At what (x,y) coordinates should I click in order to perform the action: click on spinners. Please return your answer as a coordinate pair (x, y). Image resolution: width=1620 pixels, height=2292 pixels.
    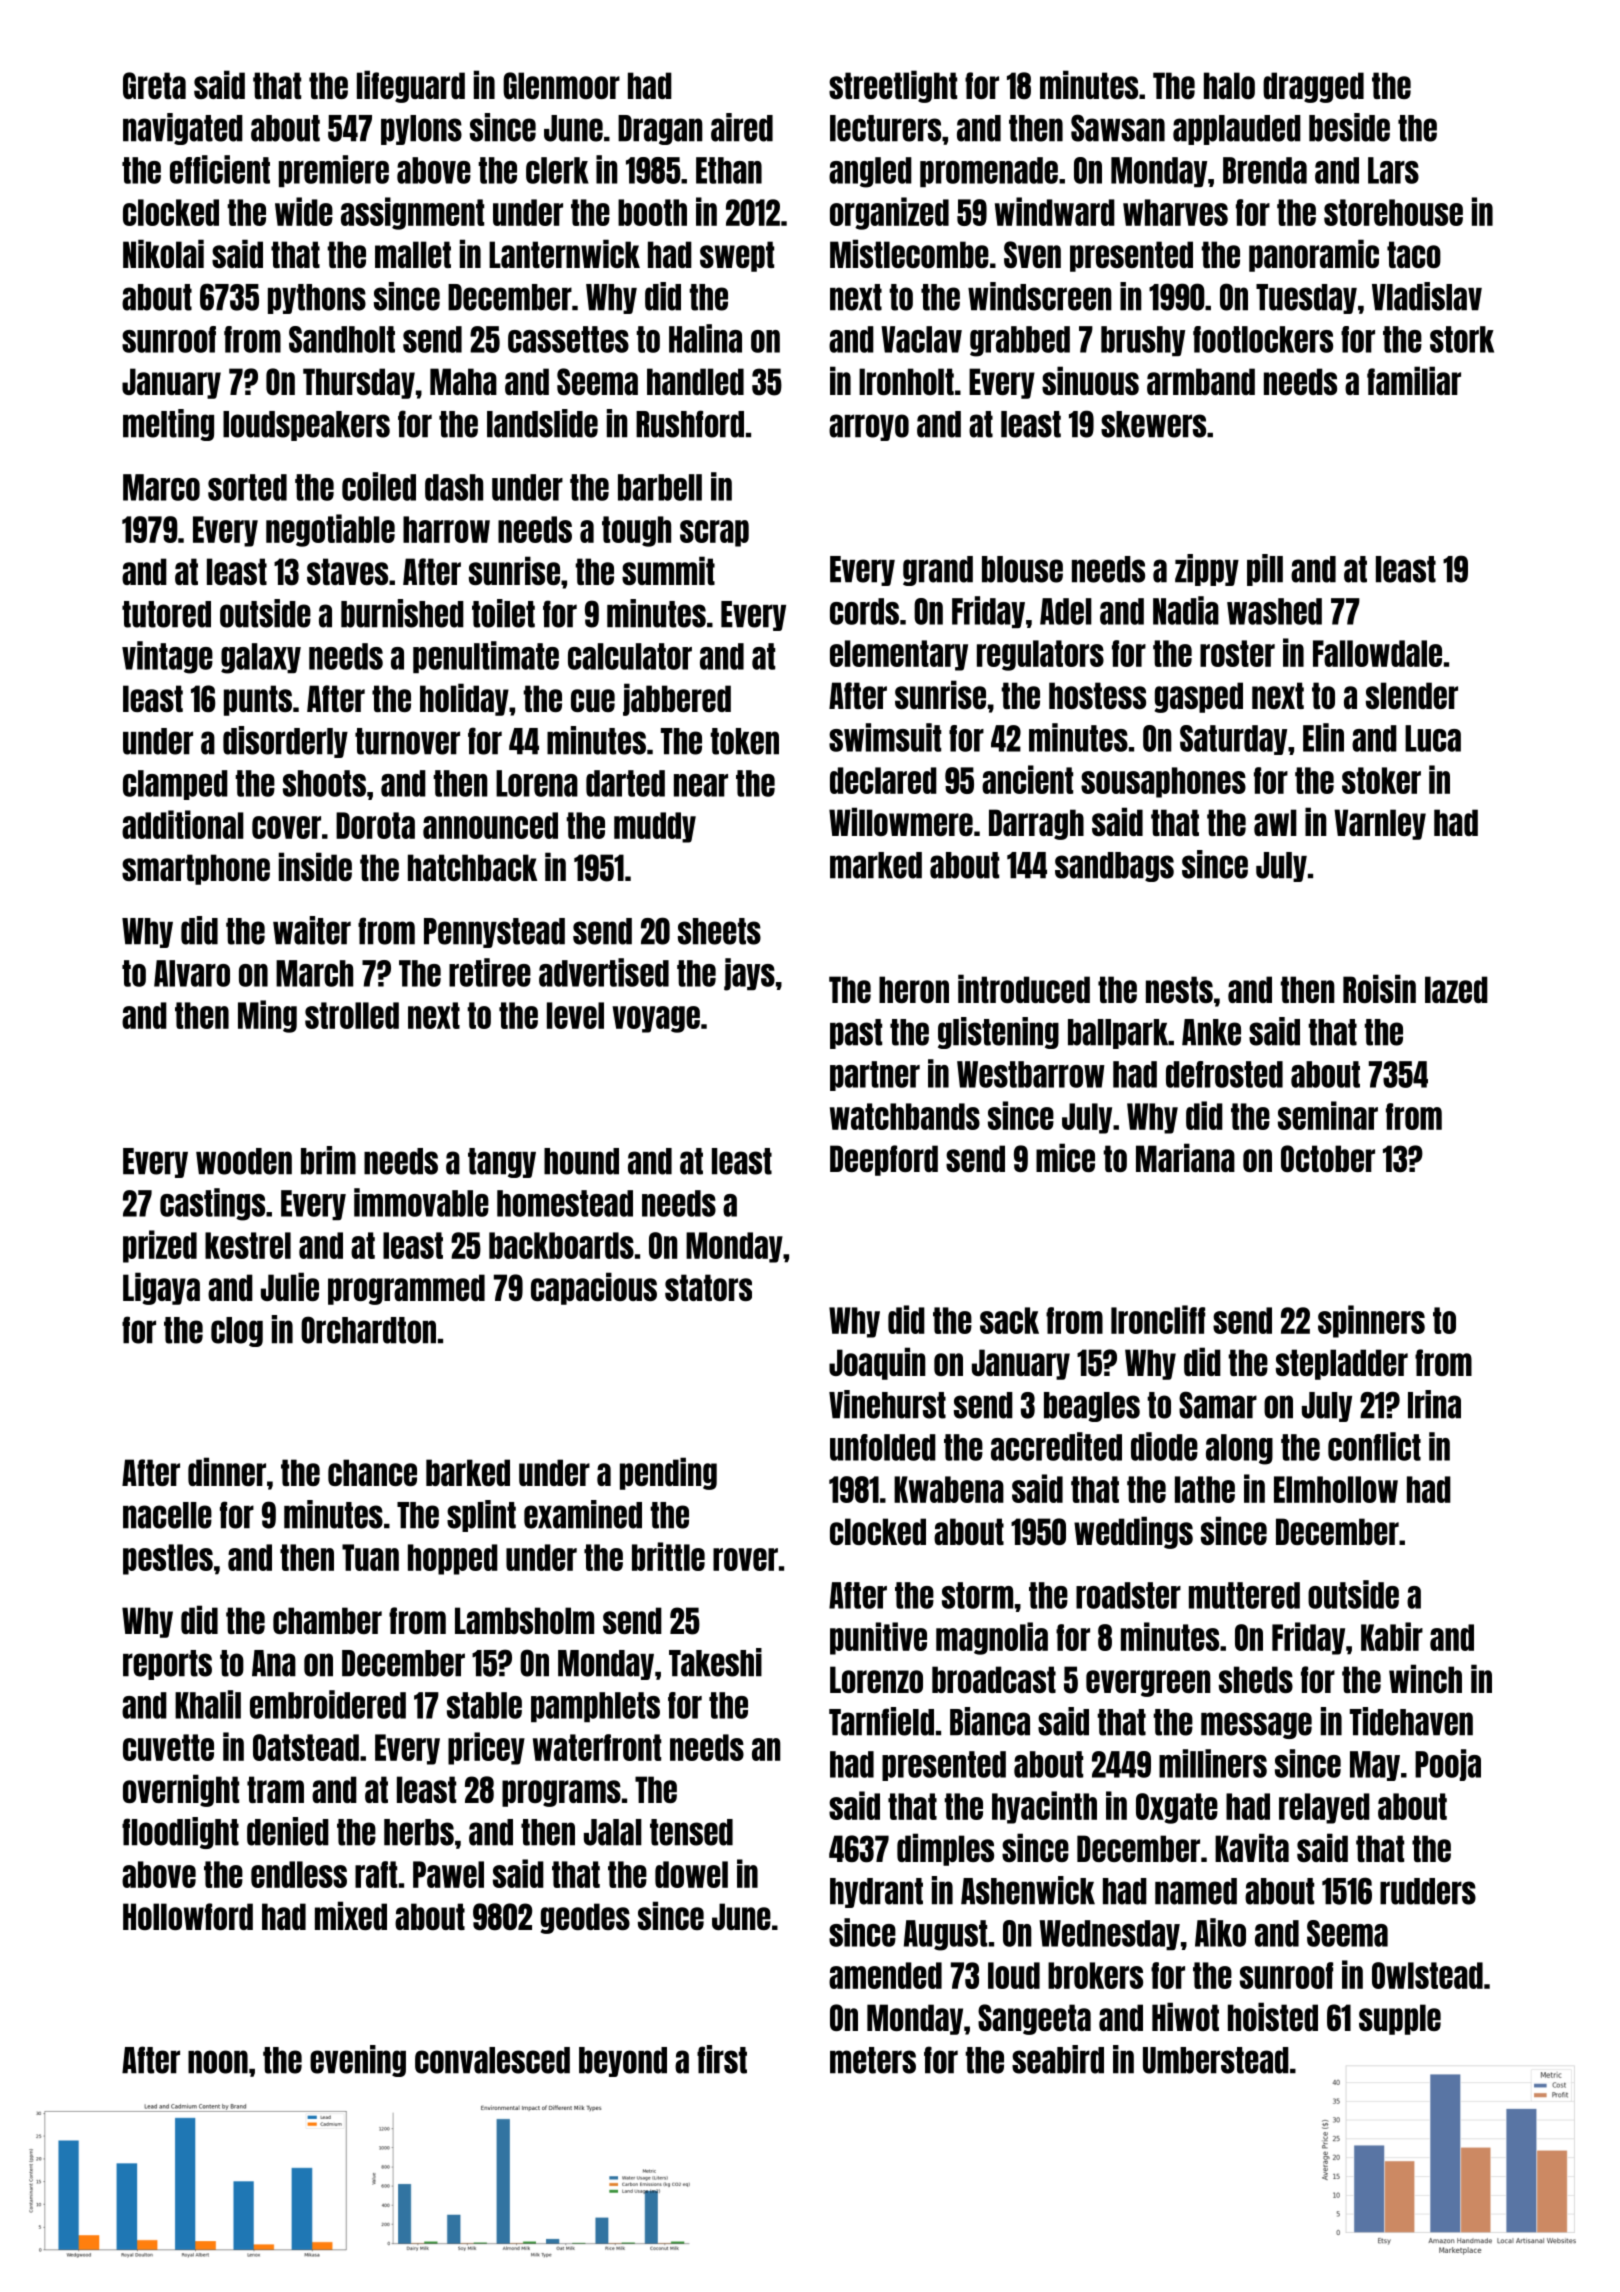
    Looking at the image, I should click on (1371, 1321).
